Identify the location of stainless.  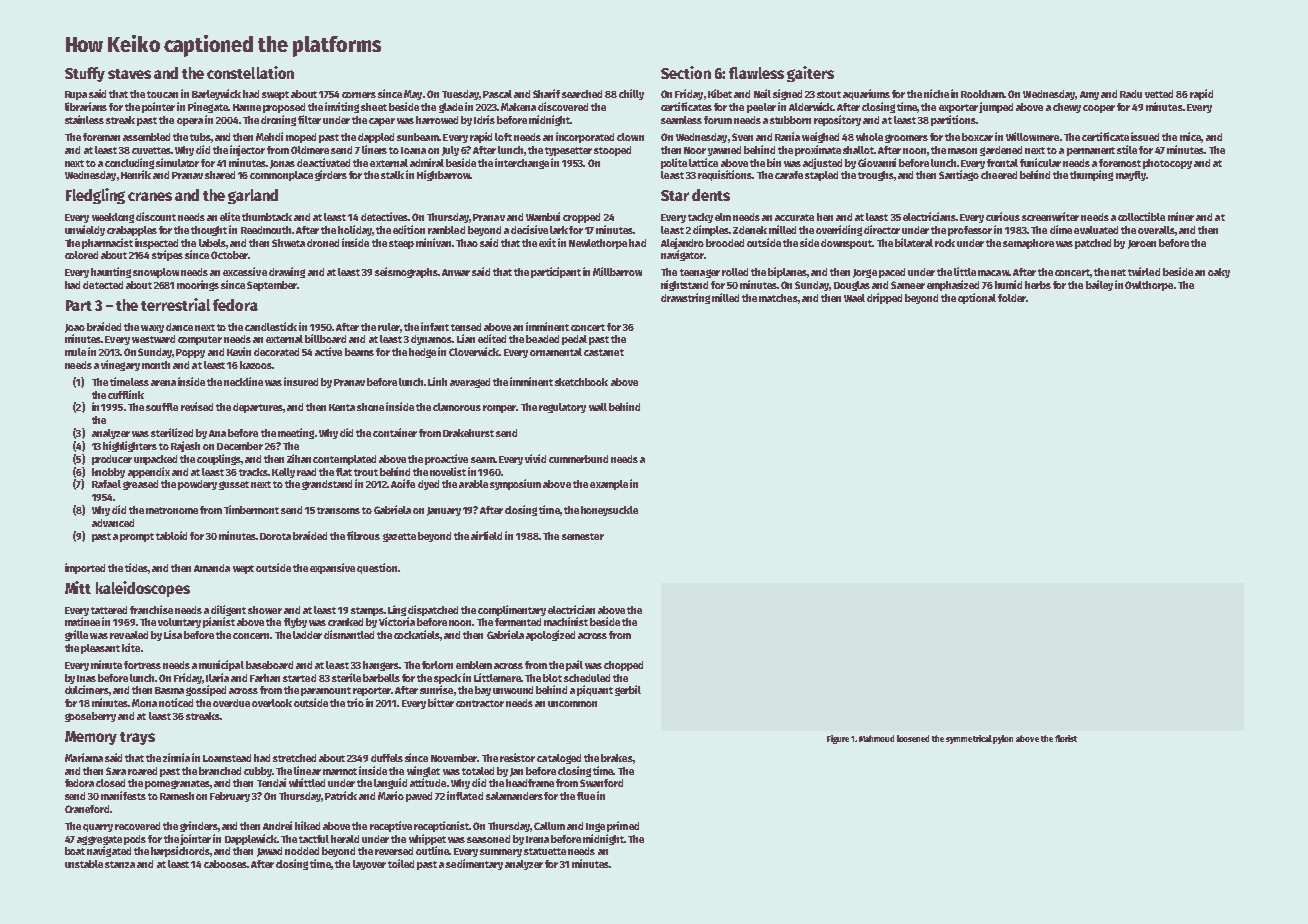
(84, 119).
